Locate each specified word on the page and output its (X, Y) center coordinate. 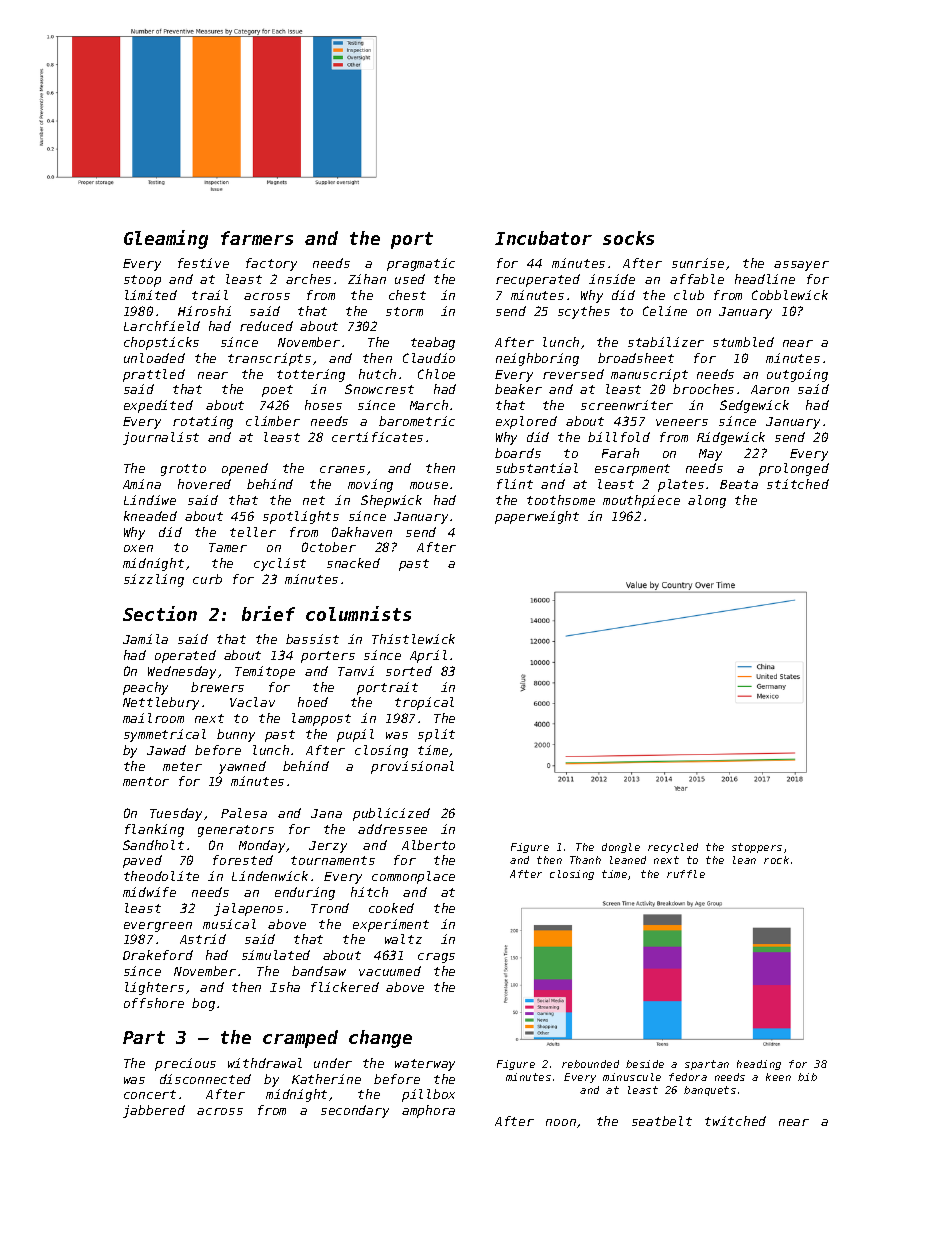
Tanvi (356, 671)
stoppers (757, 848)
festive (203, 263)
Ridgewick (731, 438)
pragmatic (421, 264)
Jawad (166, 750)
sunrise (698, 263)
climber (273, 421)
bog (203, 1004)
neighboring (537, 359)
